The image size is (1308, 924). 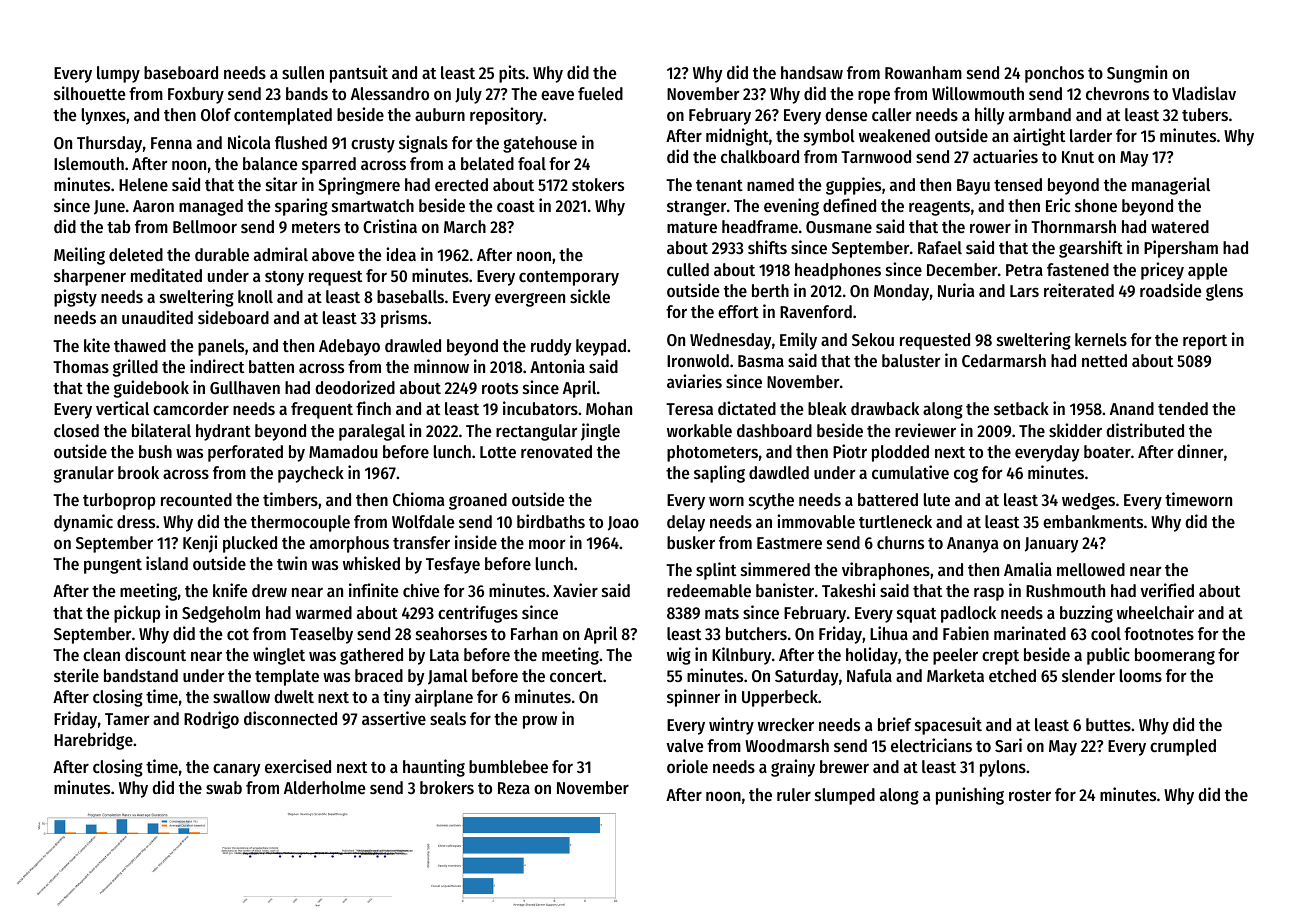 What do you see at coordinates (191, 408) in the screenshot?
I see `camcorder` at bounding box center [191, 408].
